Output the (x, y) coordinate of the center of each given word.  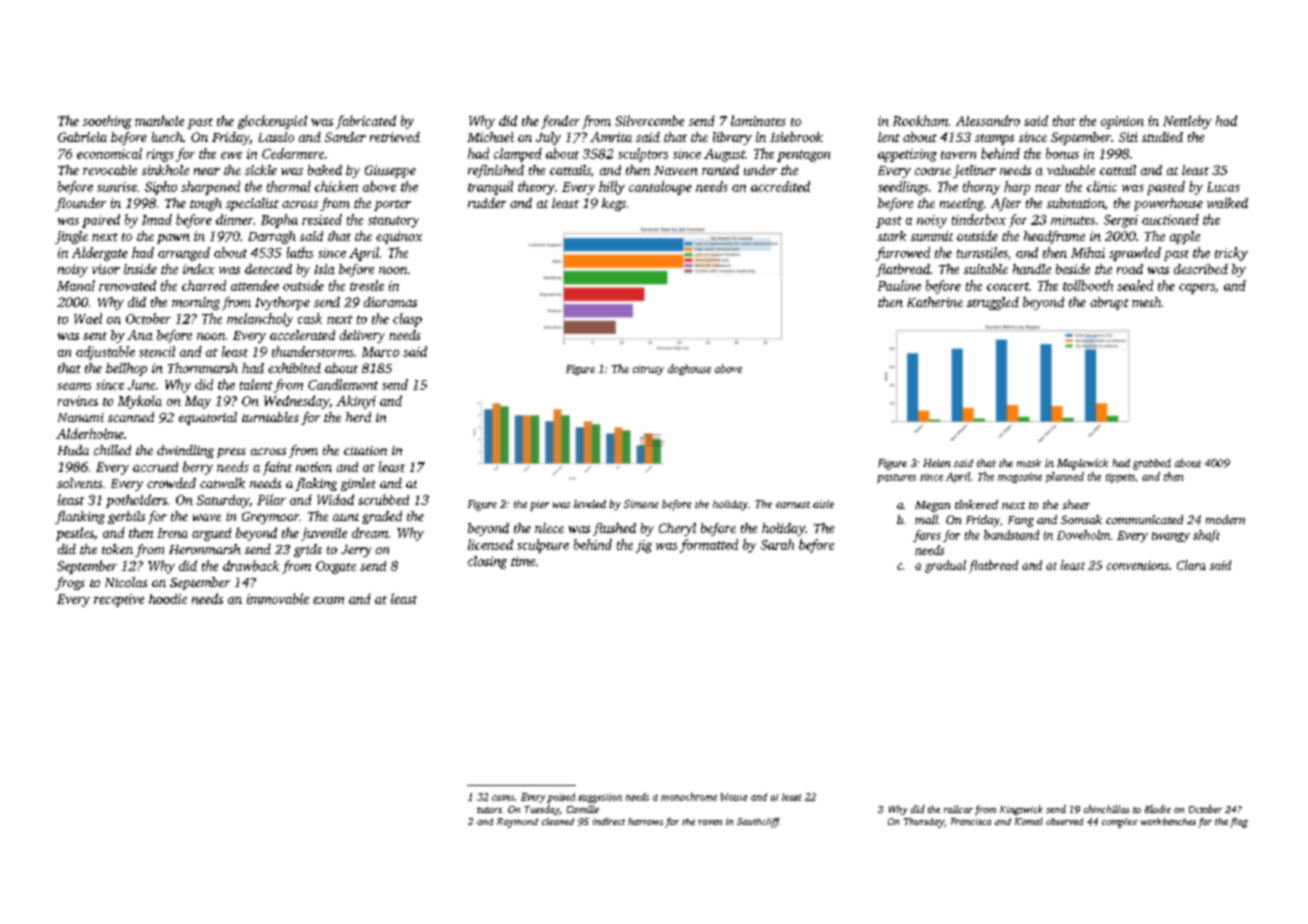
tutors (489, 810)
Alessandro (988, 120)
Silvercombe (649, 120)
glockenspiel (272, 122)
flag (1239, 823)
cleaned (558, 821)
